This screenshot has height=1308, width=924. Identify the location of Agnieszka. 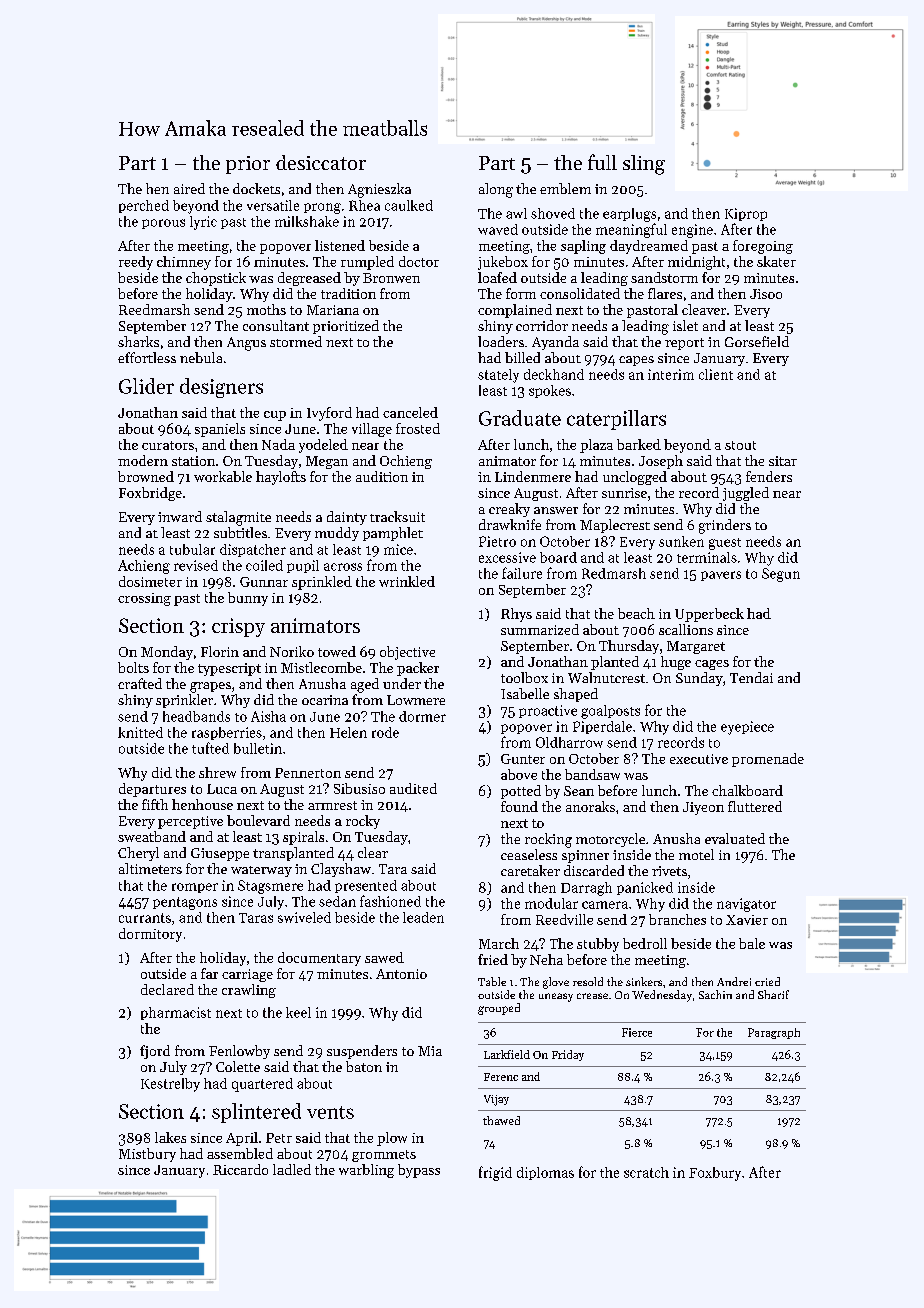
(379, 190).
